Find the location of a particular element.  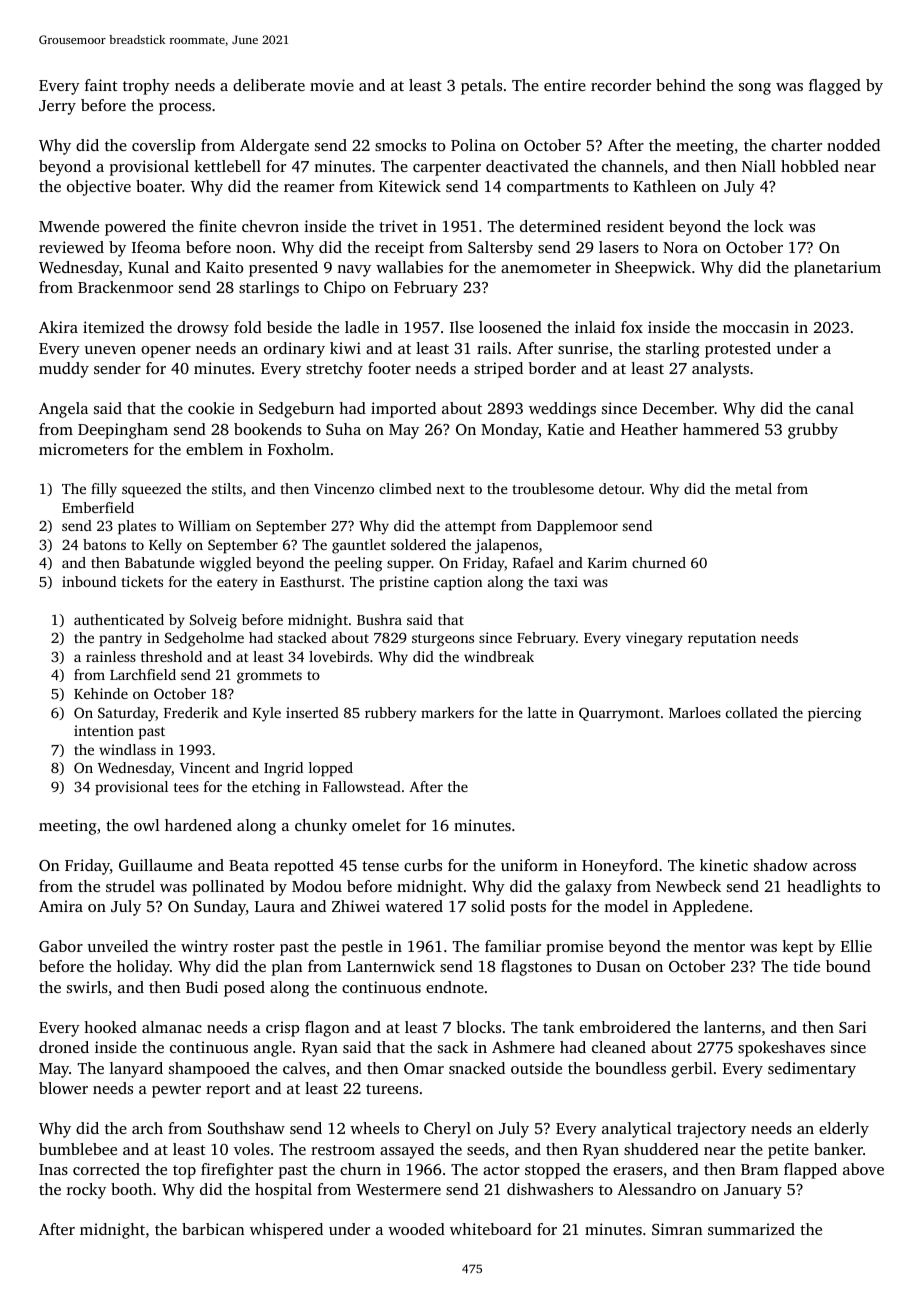

elderly is located at coordinates (844, 1130).
